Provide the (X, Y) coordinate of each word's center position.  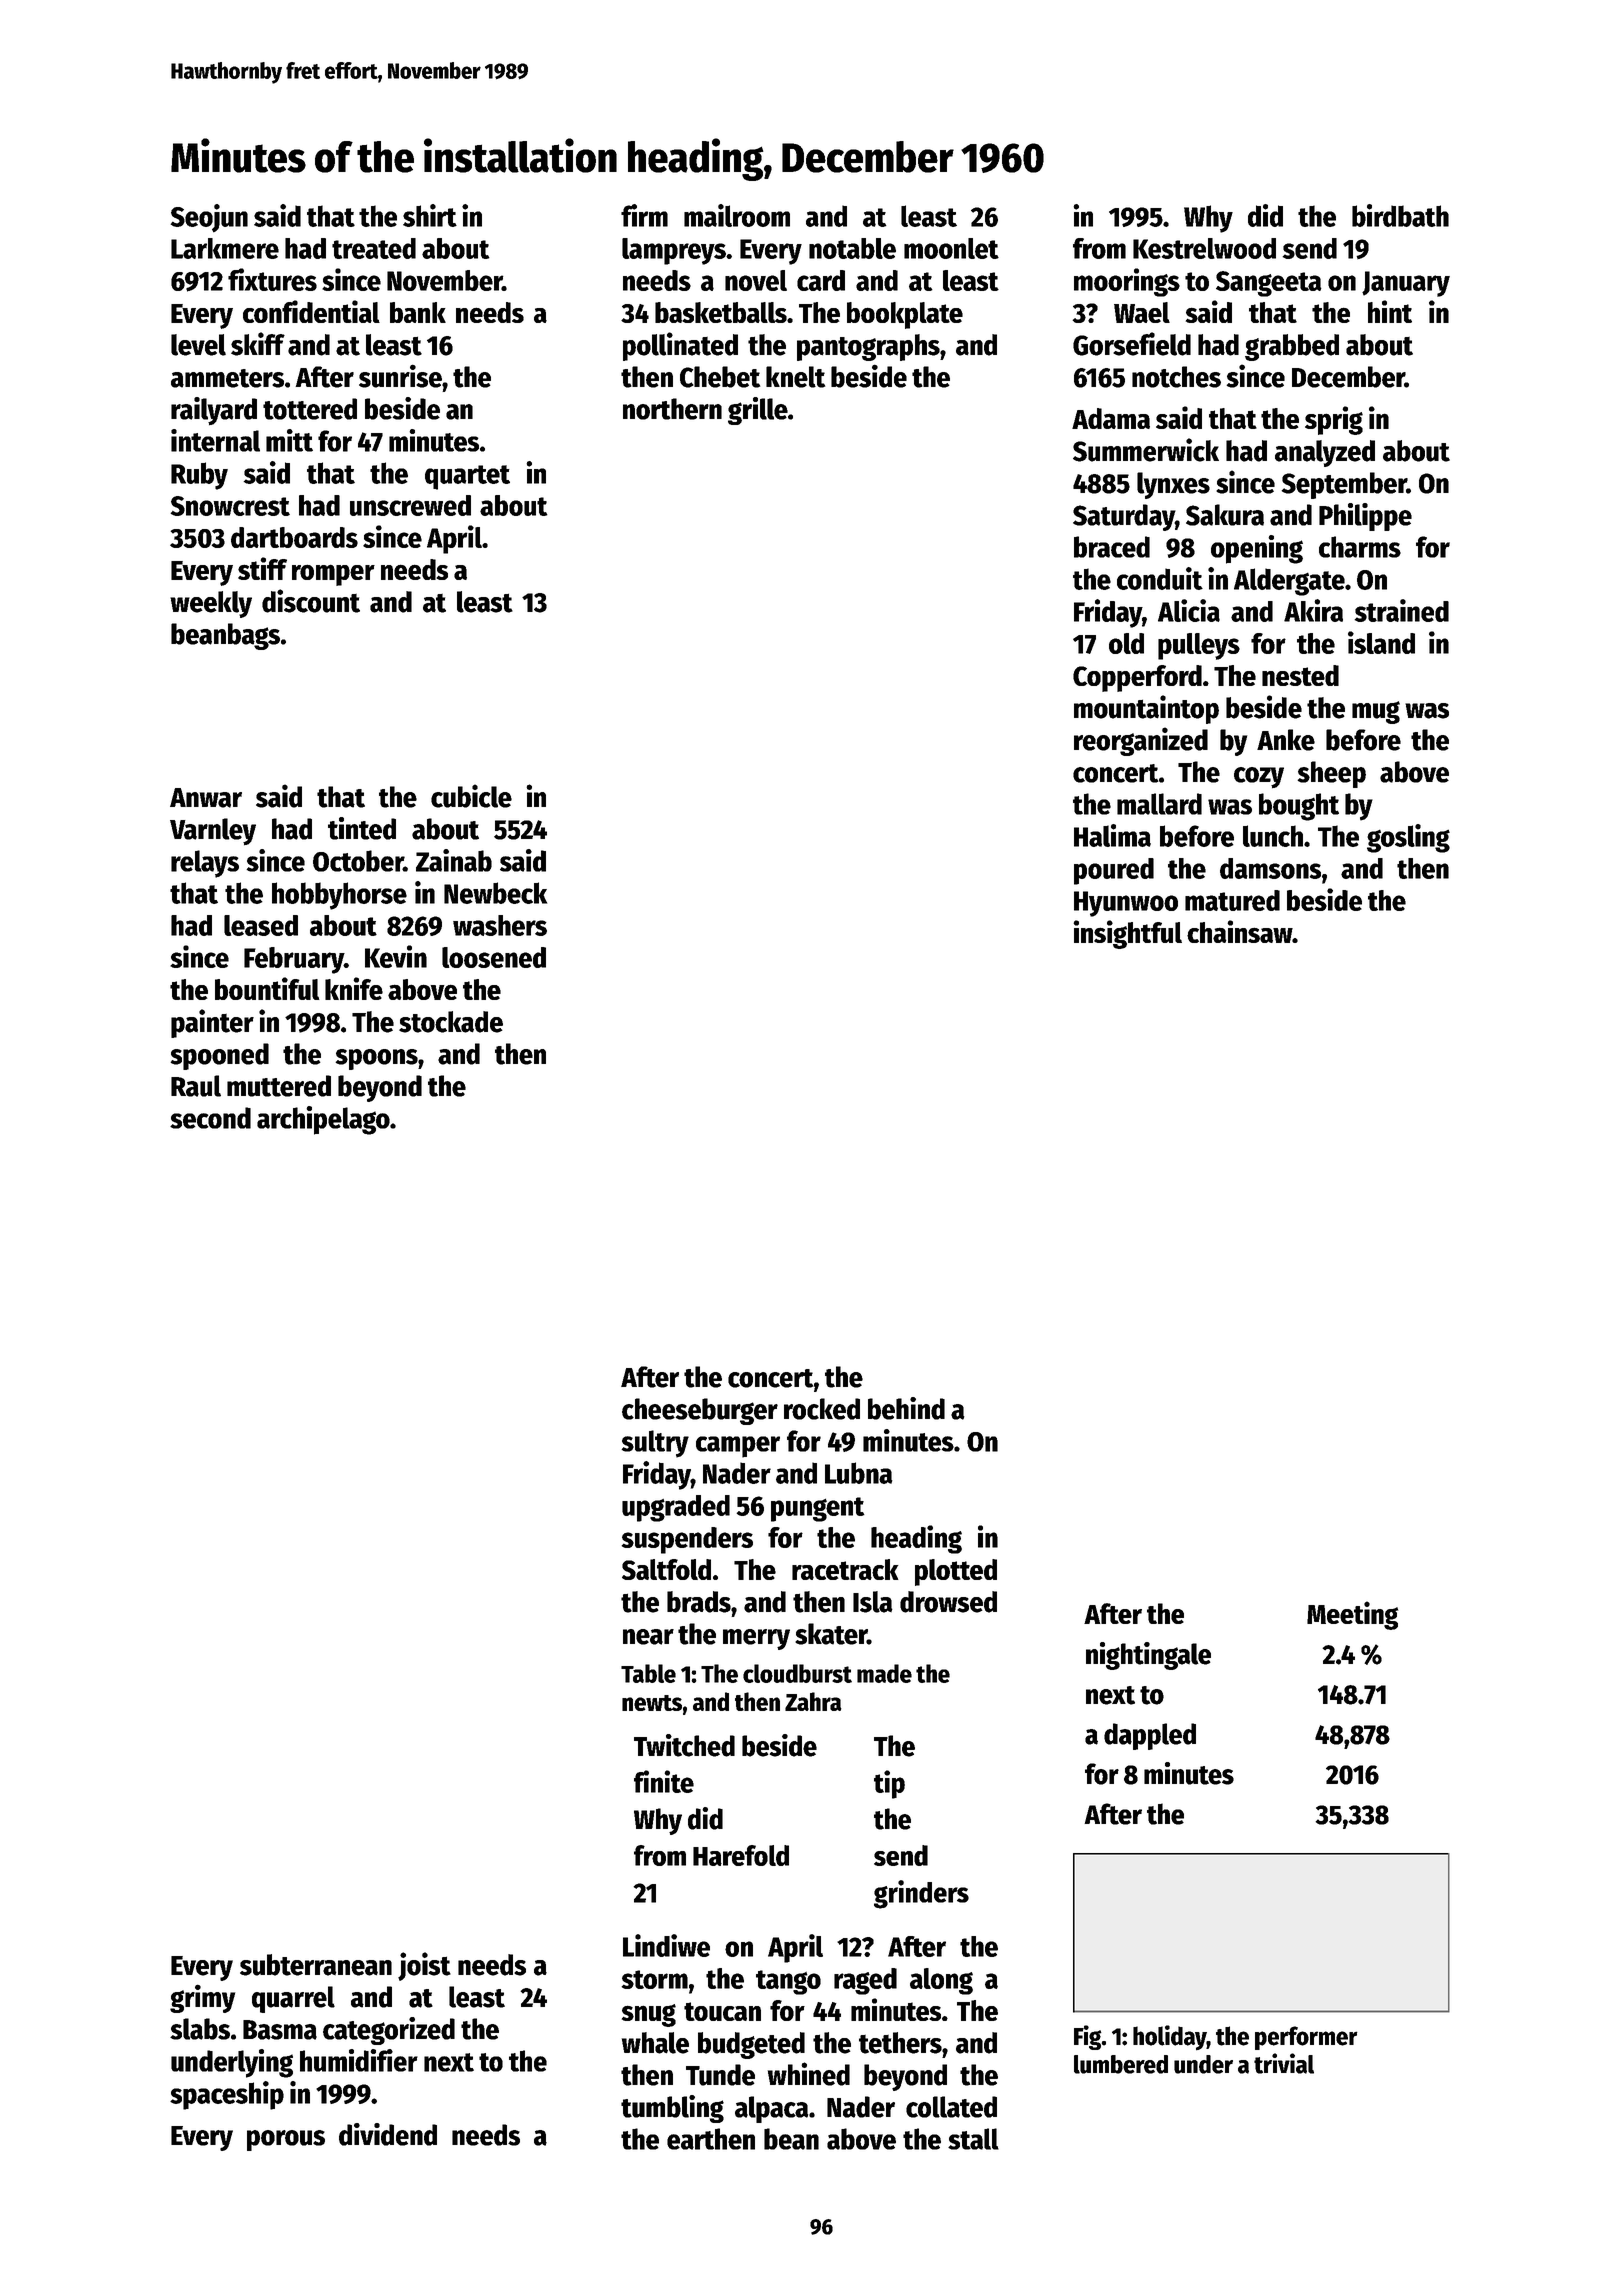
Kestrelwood (1204, 248)
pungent (818, 1509)
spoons (376, 1059)
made (884, 1673)
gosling (1408, 838)
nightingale (1148, 1656)
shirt (430, 215)
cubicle (471, 796)
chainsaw (1239, 931)
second (210, 1118)
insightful (1127, 934)
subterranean (316, 1965)
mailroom (737, 215)
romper (333, 575)
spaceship (227, 2095)
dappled (1150, 1736)
